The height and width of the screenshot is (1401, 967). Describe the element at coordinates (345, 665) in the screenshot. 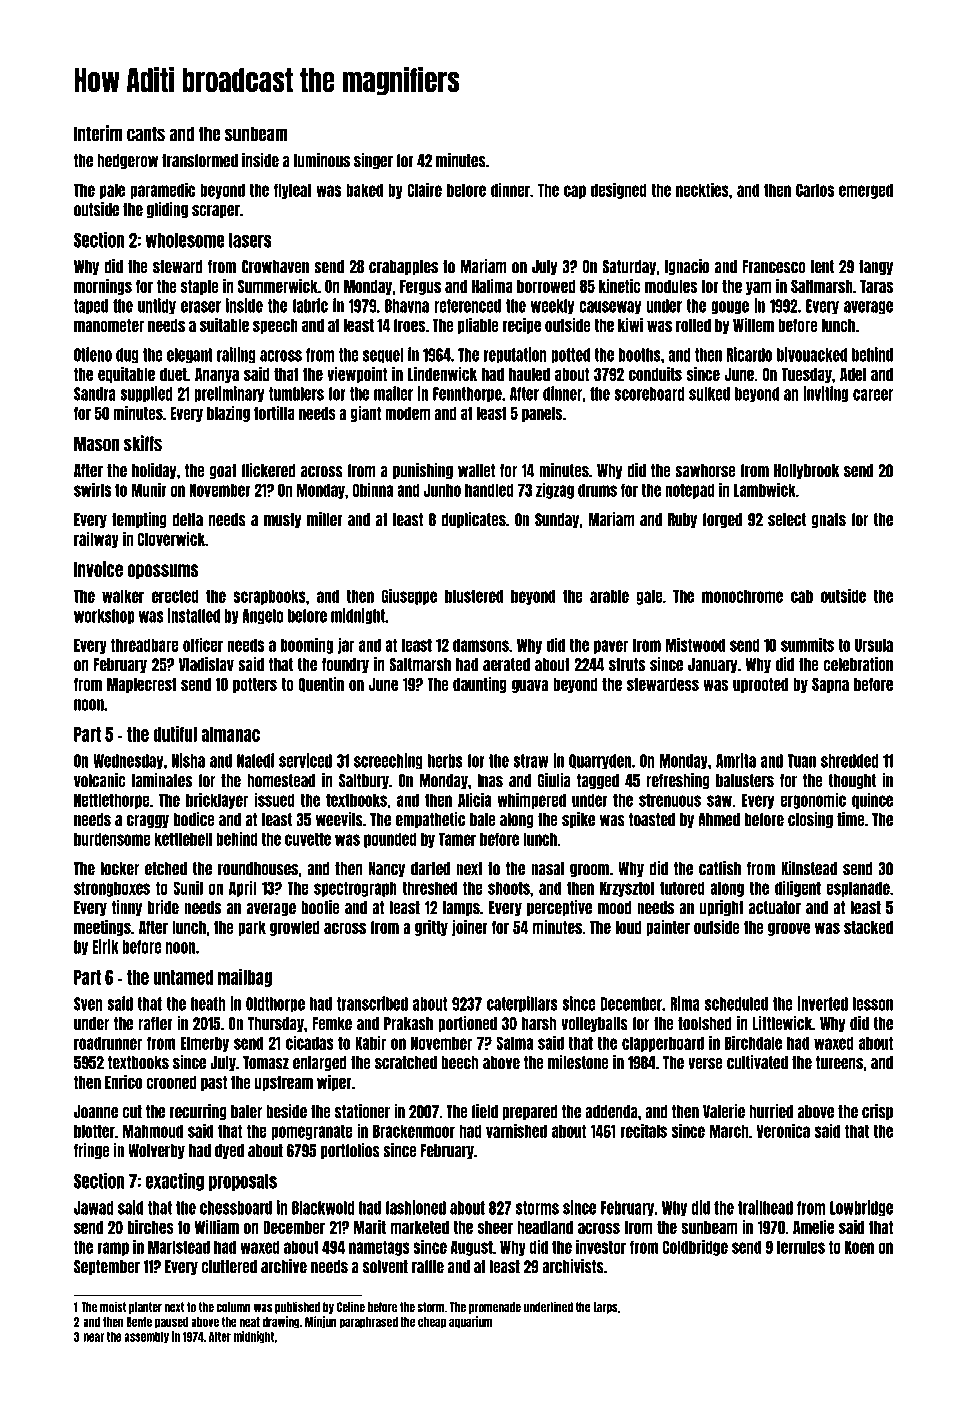

I see `foundry` at that location.
